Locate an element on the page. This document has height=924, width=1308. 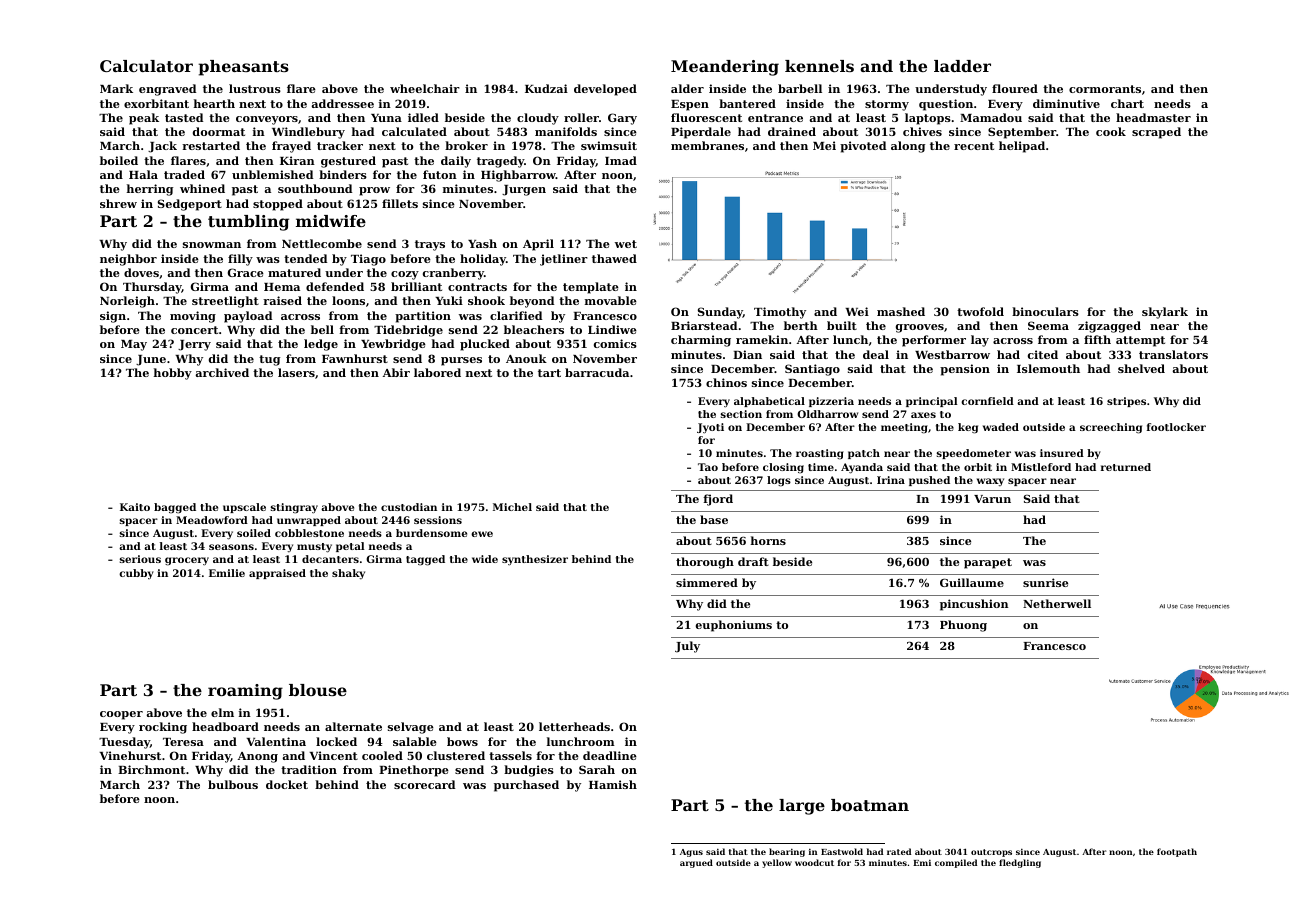
membranes is located at coordinates (707, 145).
